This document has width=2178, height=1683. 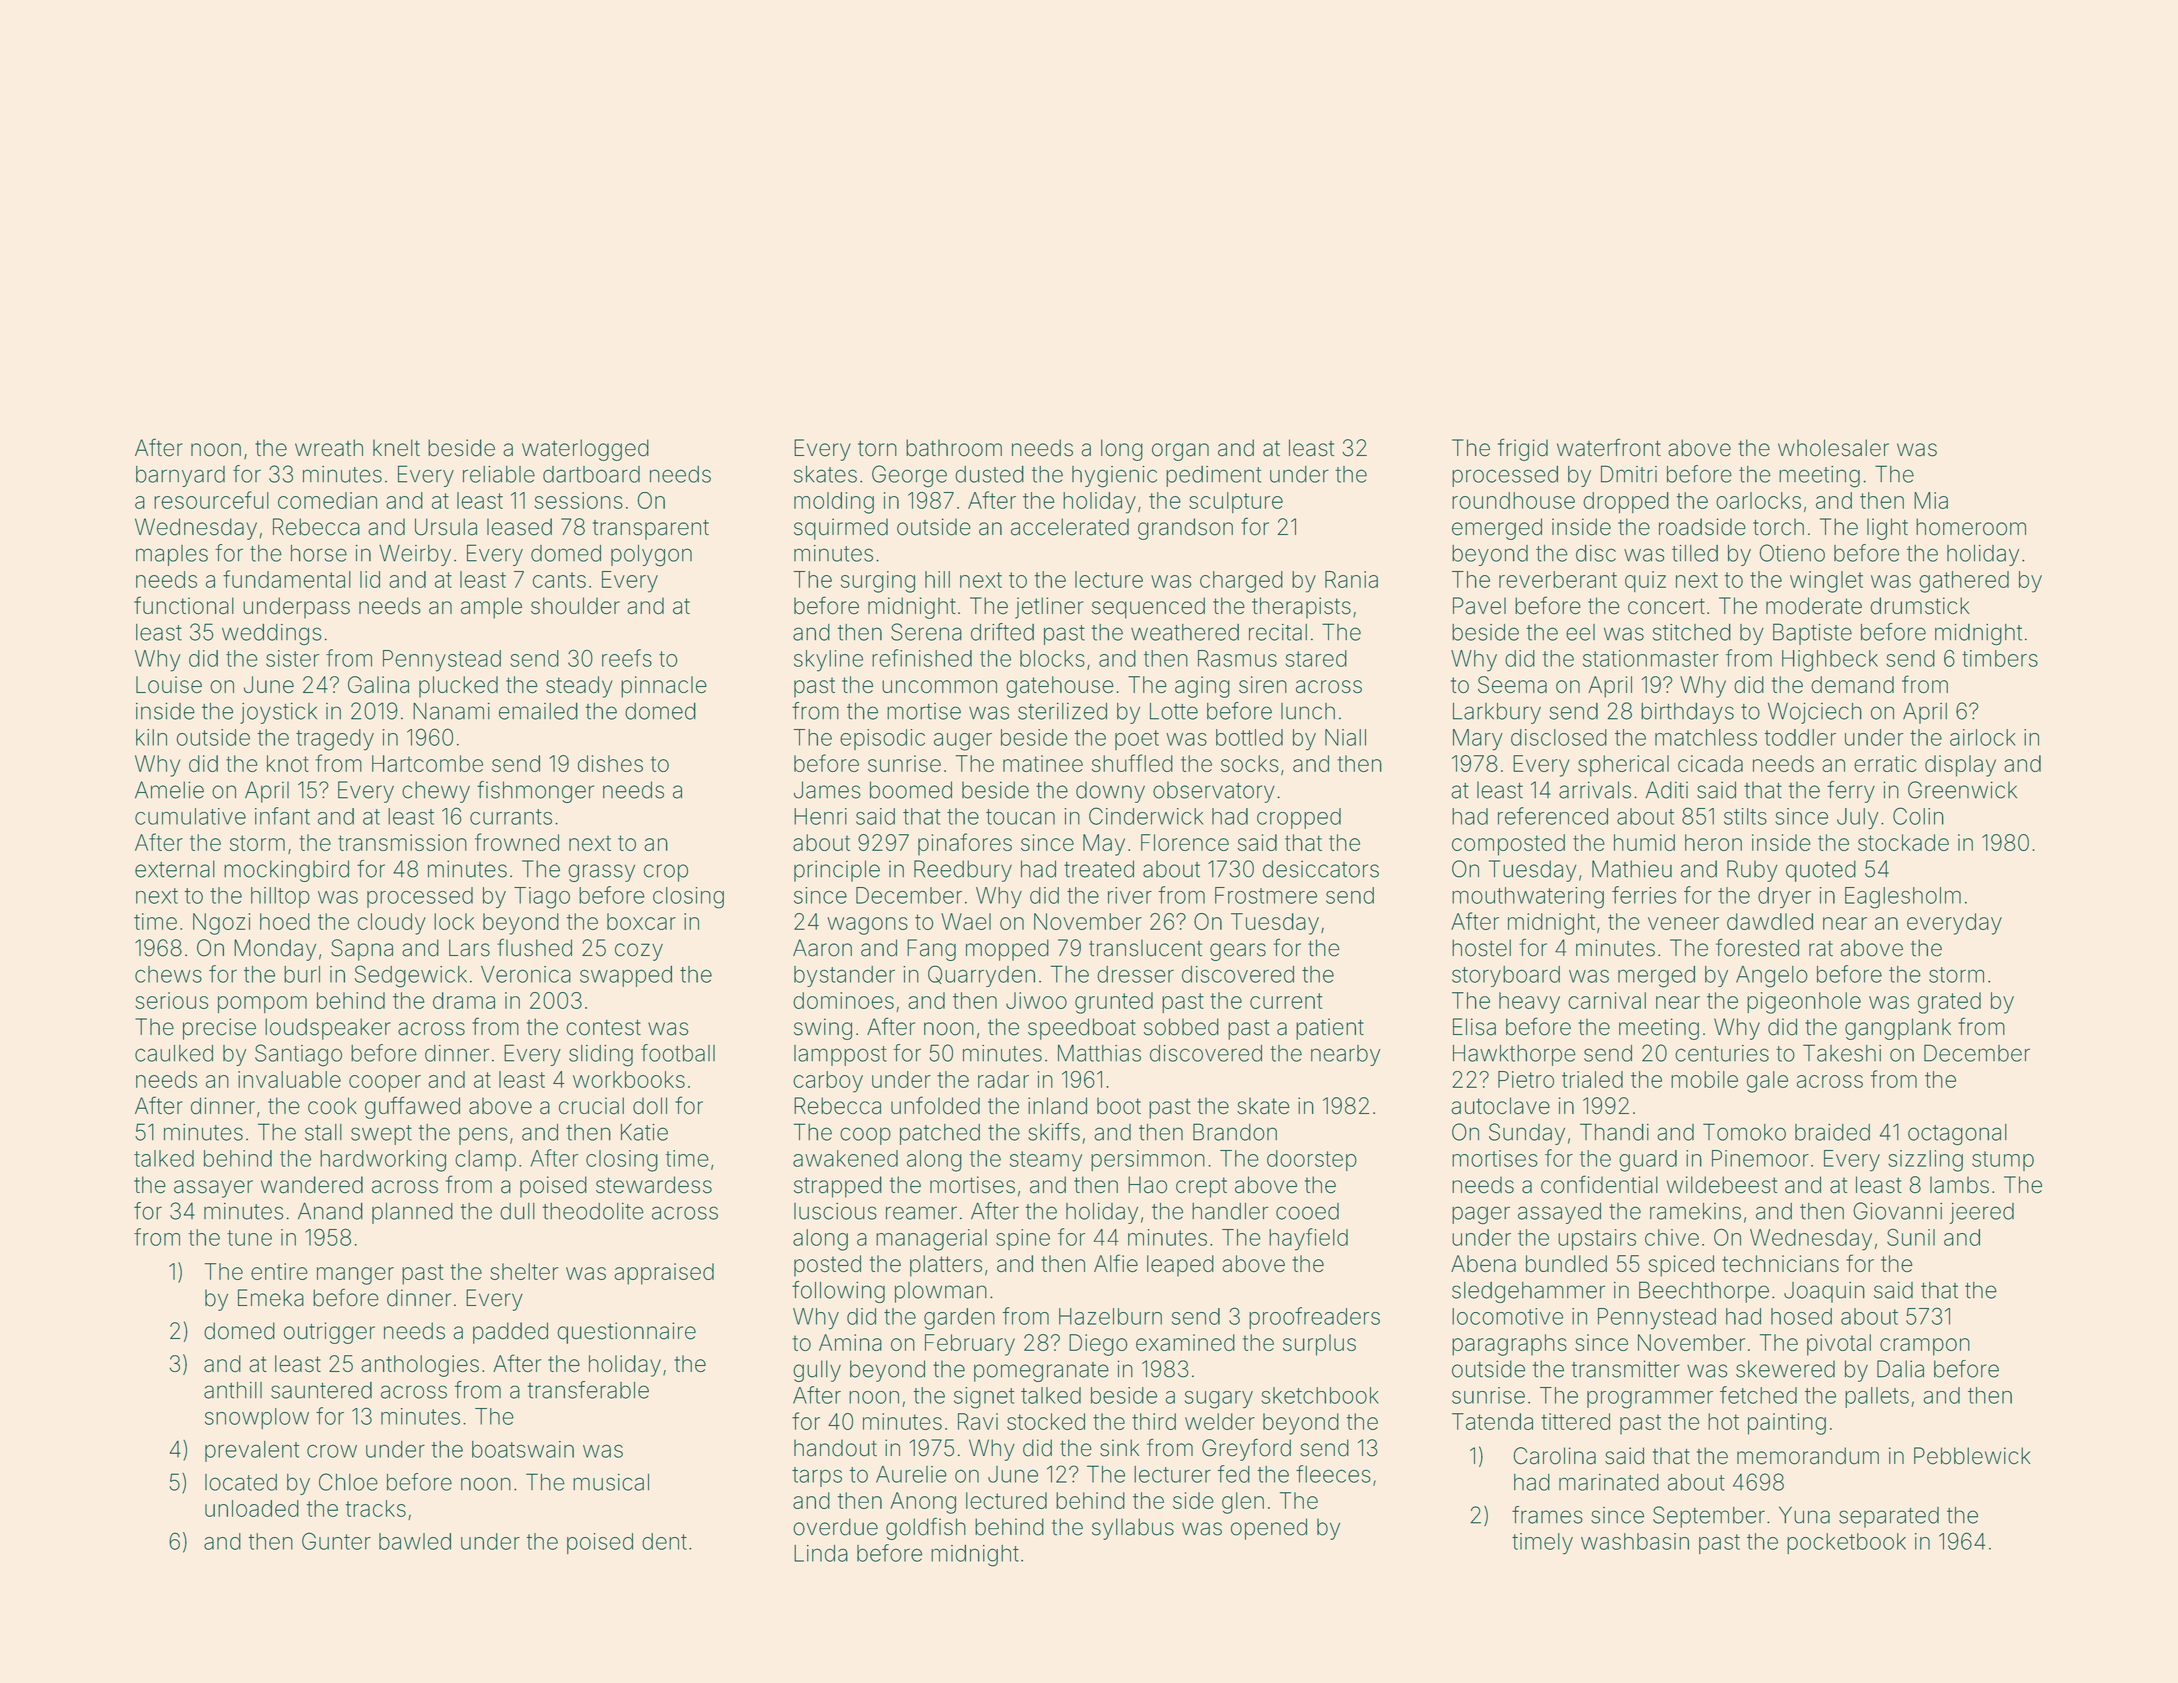 What do you see at coordinates (1683, 923) in the document?
I see `veneer` at bounding box center [1683, 923].
